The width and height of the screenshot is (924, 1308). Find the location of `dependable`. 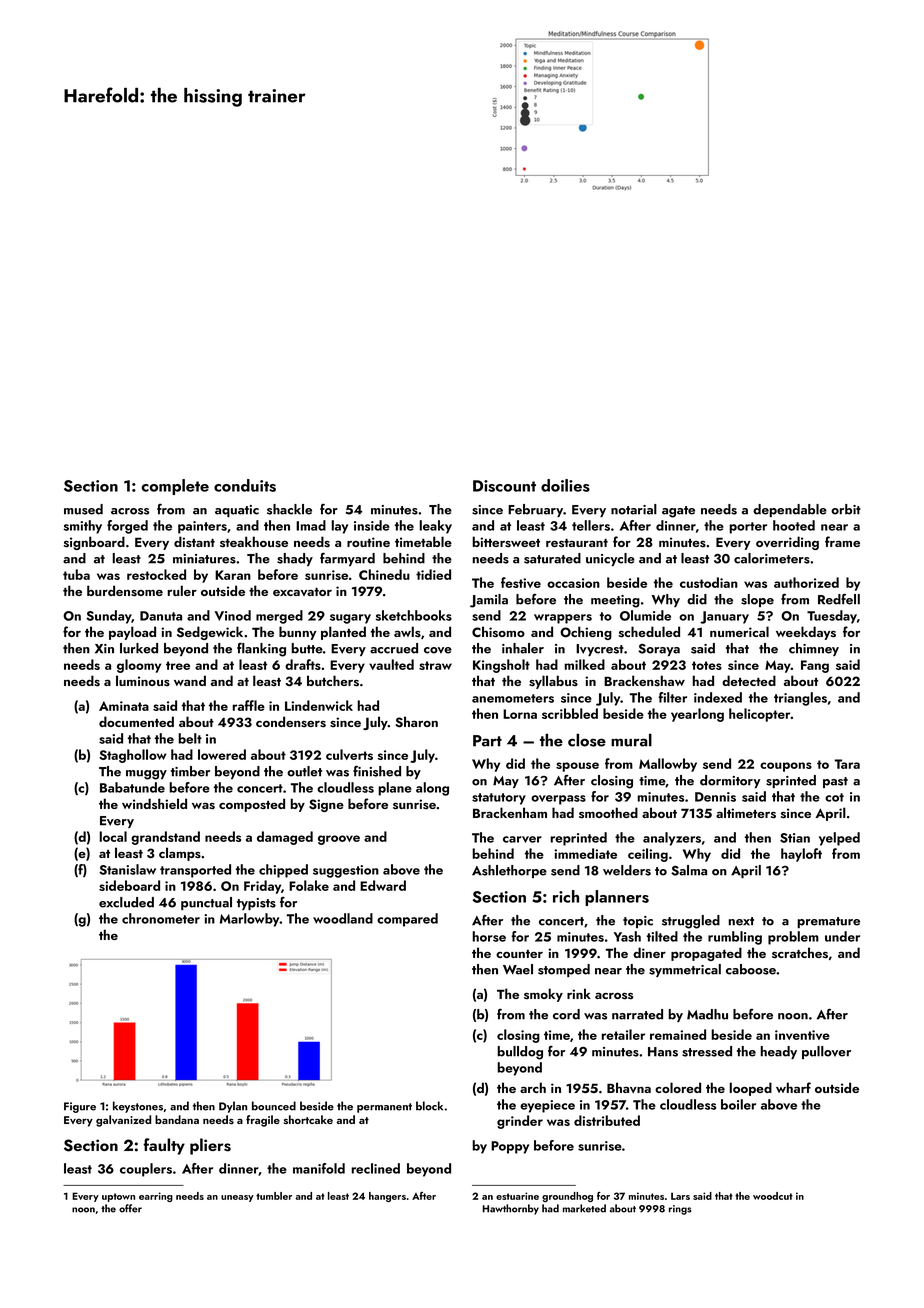

dependable is located at coordinates (790, 510).
